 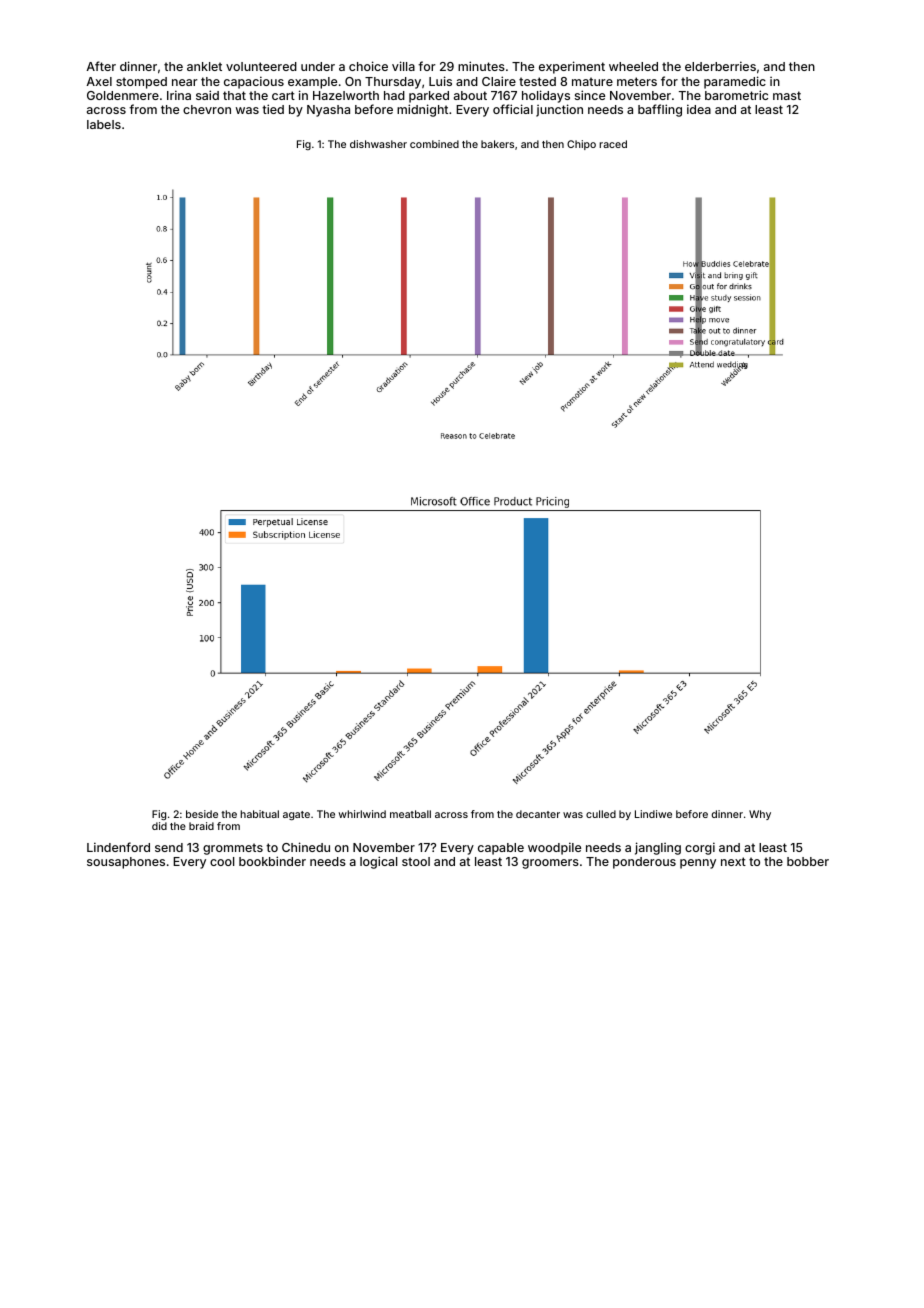 What do you see at coordinates (538, 814) in the image?
I see `decanter` at bounding box center [538, 814].
